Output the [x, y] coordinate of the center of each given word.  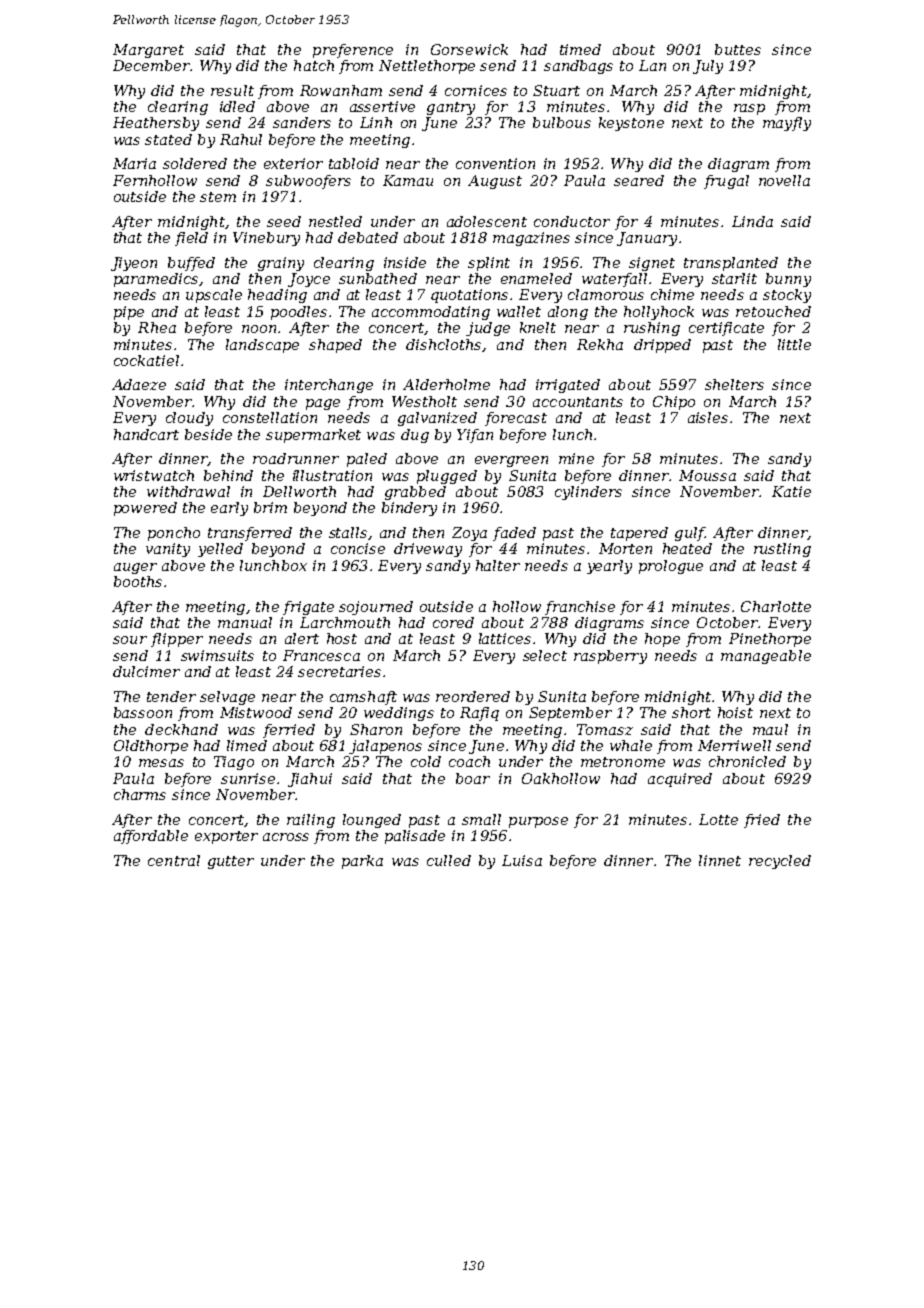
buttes [738, 49]
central [174, 860]
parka [362, 862]
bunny [788, 280]
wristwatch [154, 475]
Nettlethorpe [427, 67]
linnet [720, 860]
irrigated [568, 386]
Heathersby [156, 124]
